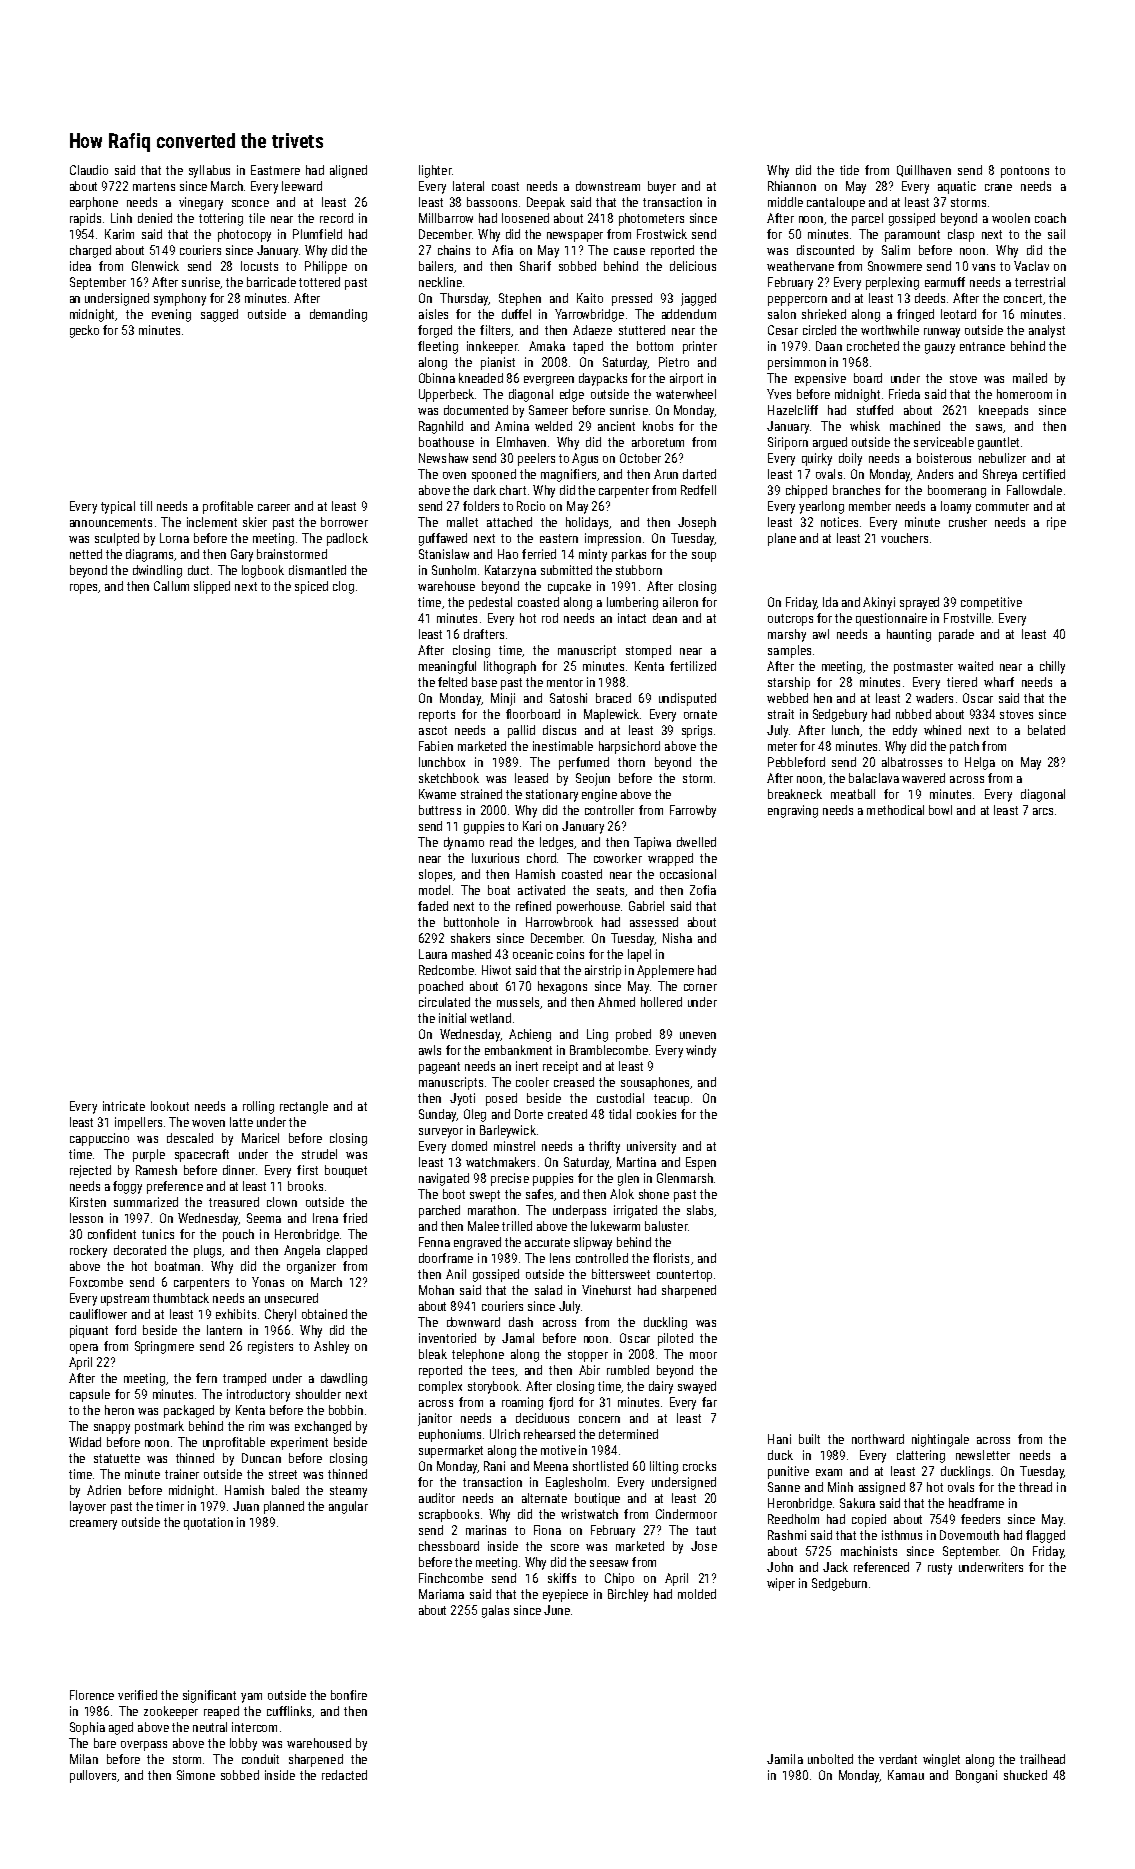 Image resolution: width=1135 pixels, height=1869 pixels. What do you see at coordinates (83, 589) in the screenshot?
I see `ropes` at bounding box center [83, 589].
